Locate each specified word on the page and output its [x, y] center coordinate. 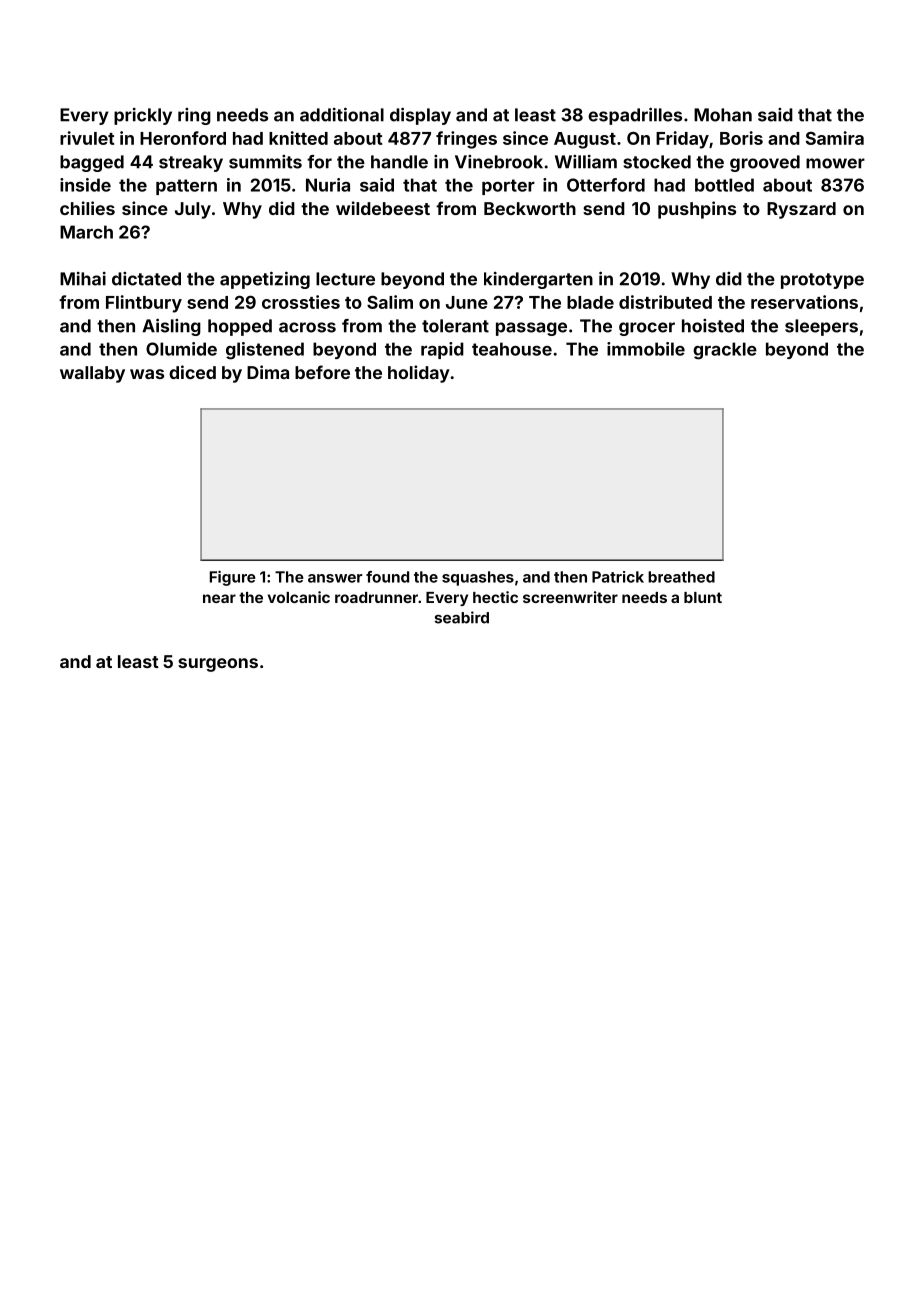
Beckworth [530, 208]
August [585, 140]
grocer [647, 329]
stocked [657, 162]
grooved [765, 163]
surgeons [218, 665]
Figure [233, 578]
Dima [268, 372]
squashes [478, 578]
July [193, 210]
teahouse [512, 349]
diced [192, 372]
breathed [681, 577]
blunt [703, 597]
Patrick [618, 577]
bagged [92, 163]
